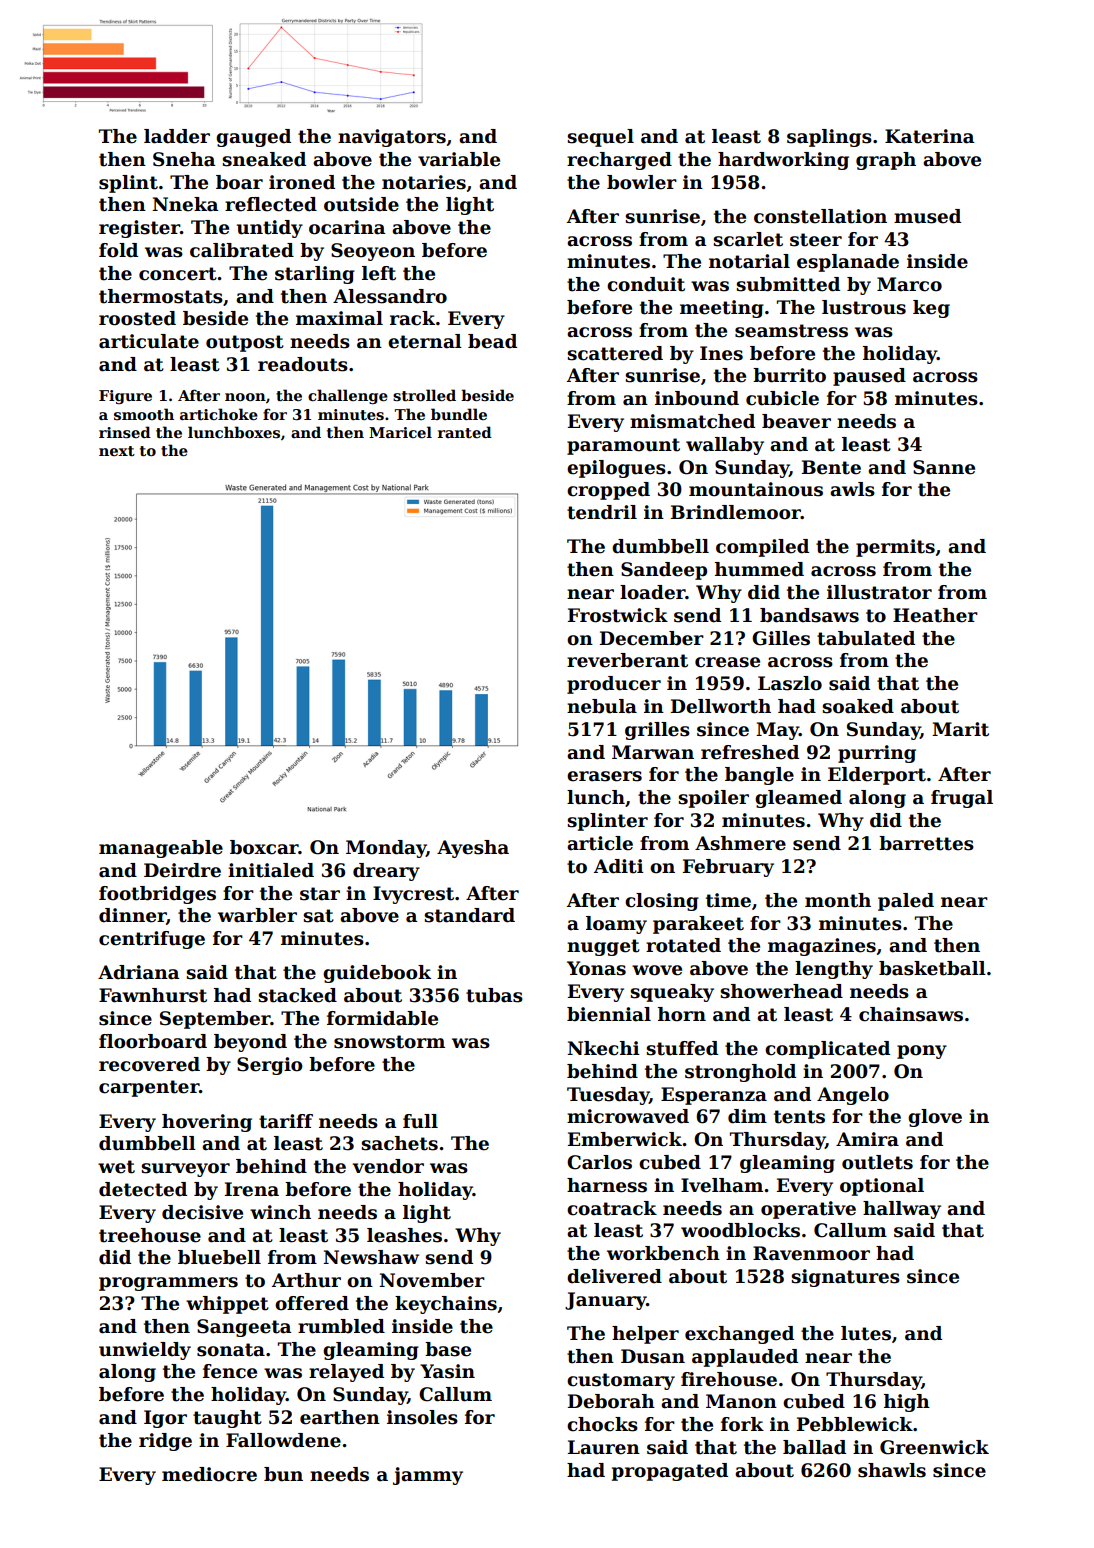 This image has width=1094, height=1548. I want to click on ladder, so click(177, 136).
